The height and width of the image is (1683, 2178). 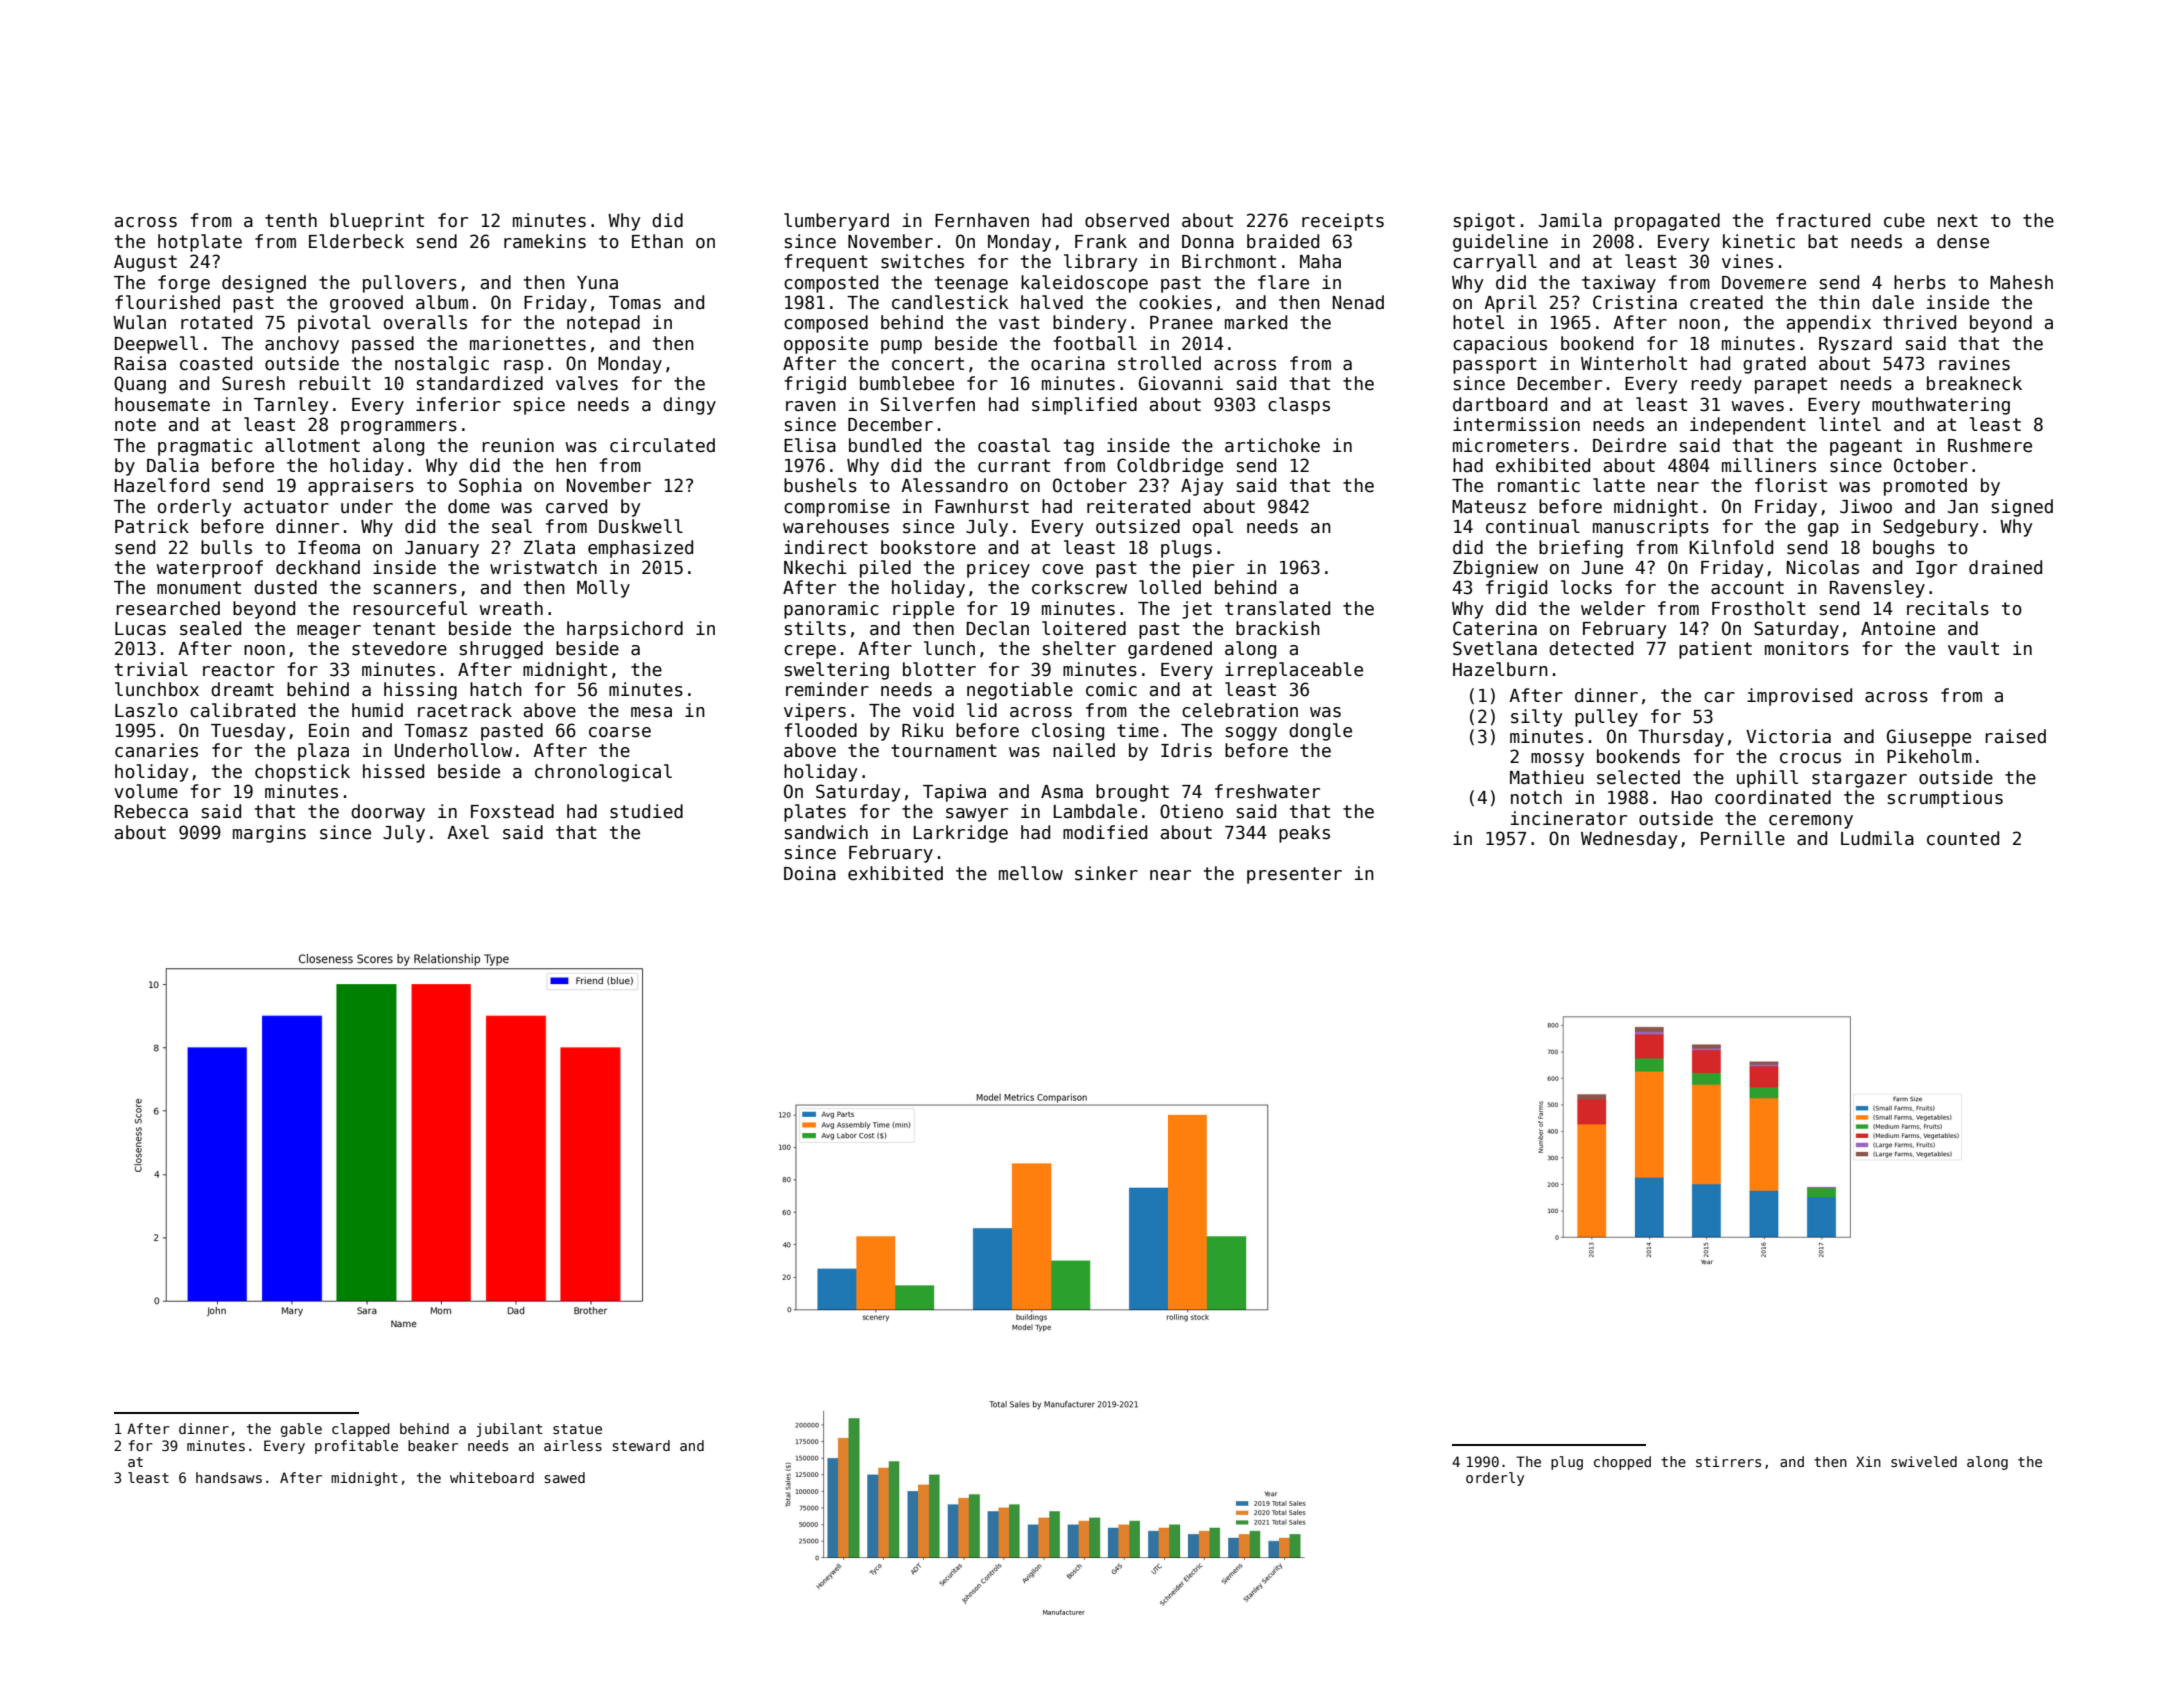 I want to click on presenter, so click(x=1294, y=875).
